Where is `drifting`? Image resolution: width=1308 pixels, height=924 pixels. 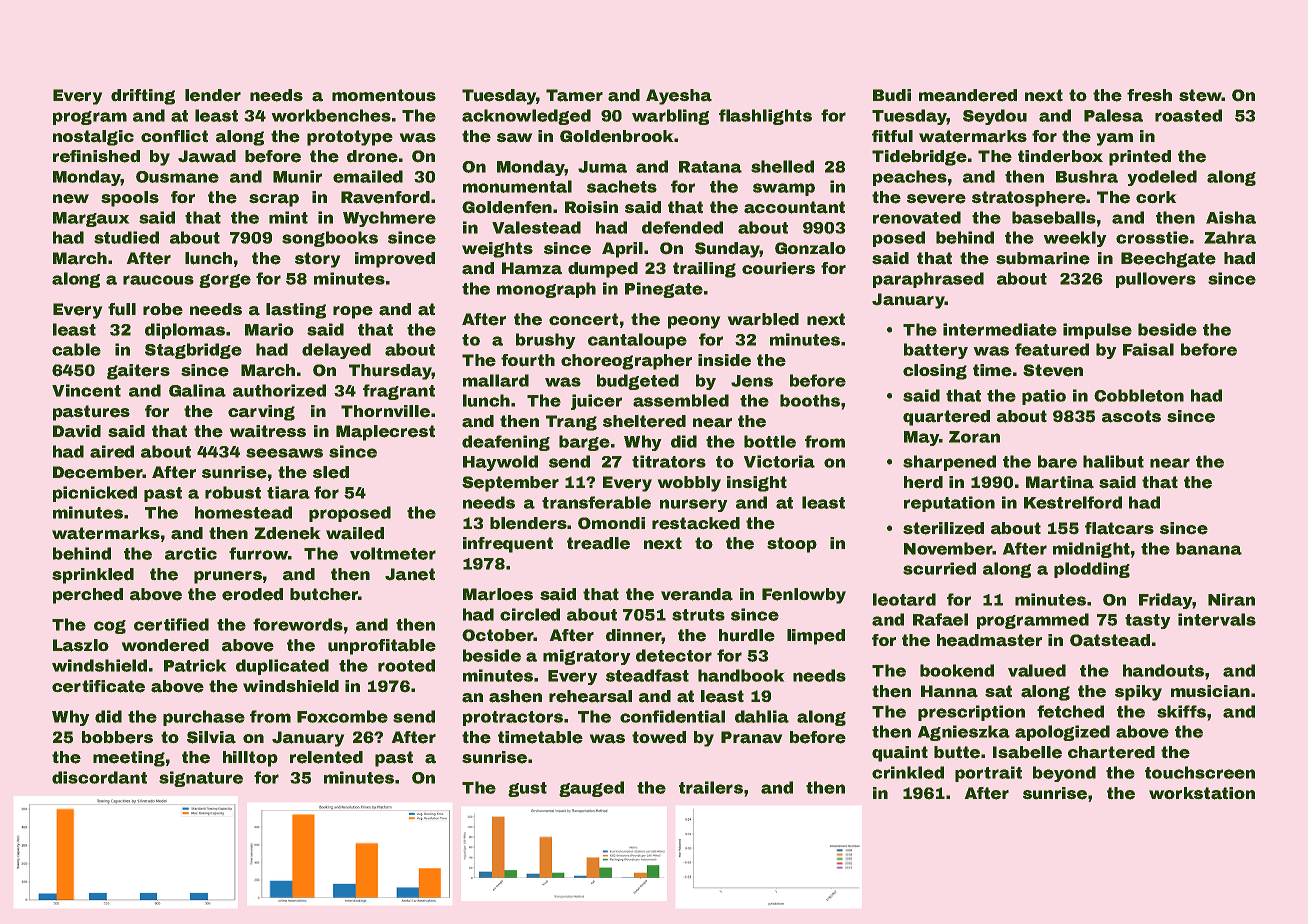 drifting is located at coordinates (143, 97).
